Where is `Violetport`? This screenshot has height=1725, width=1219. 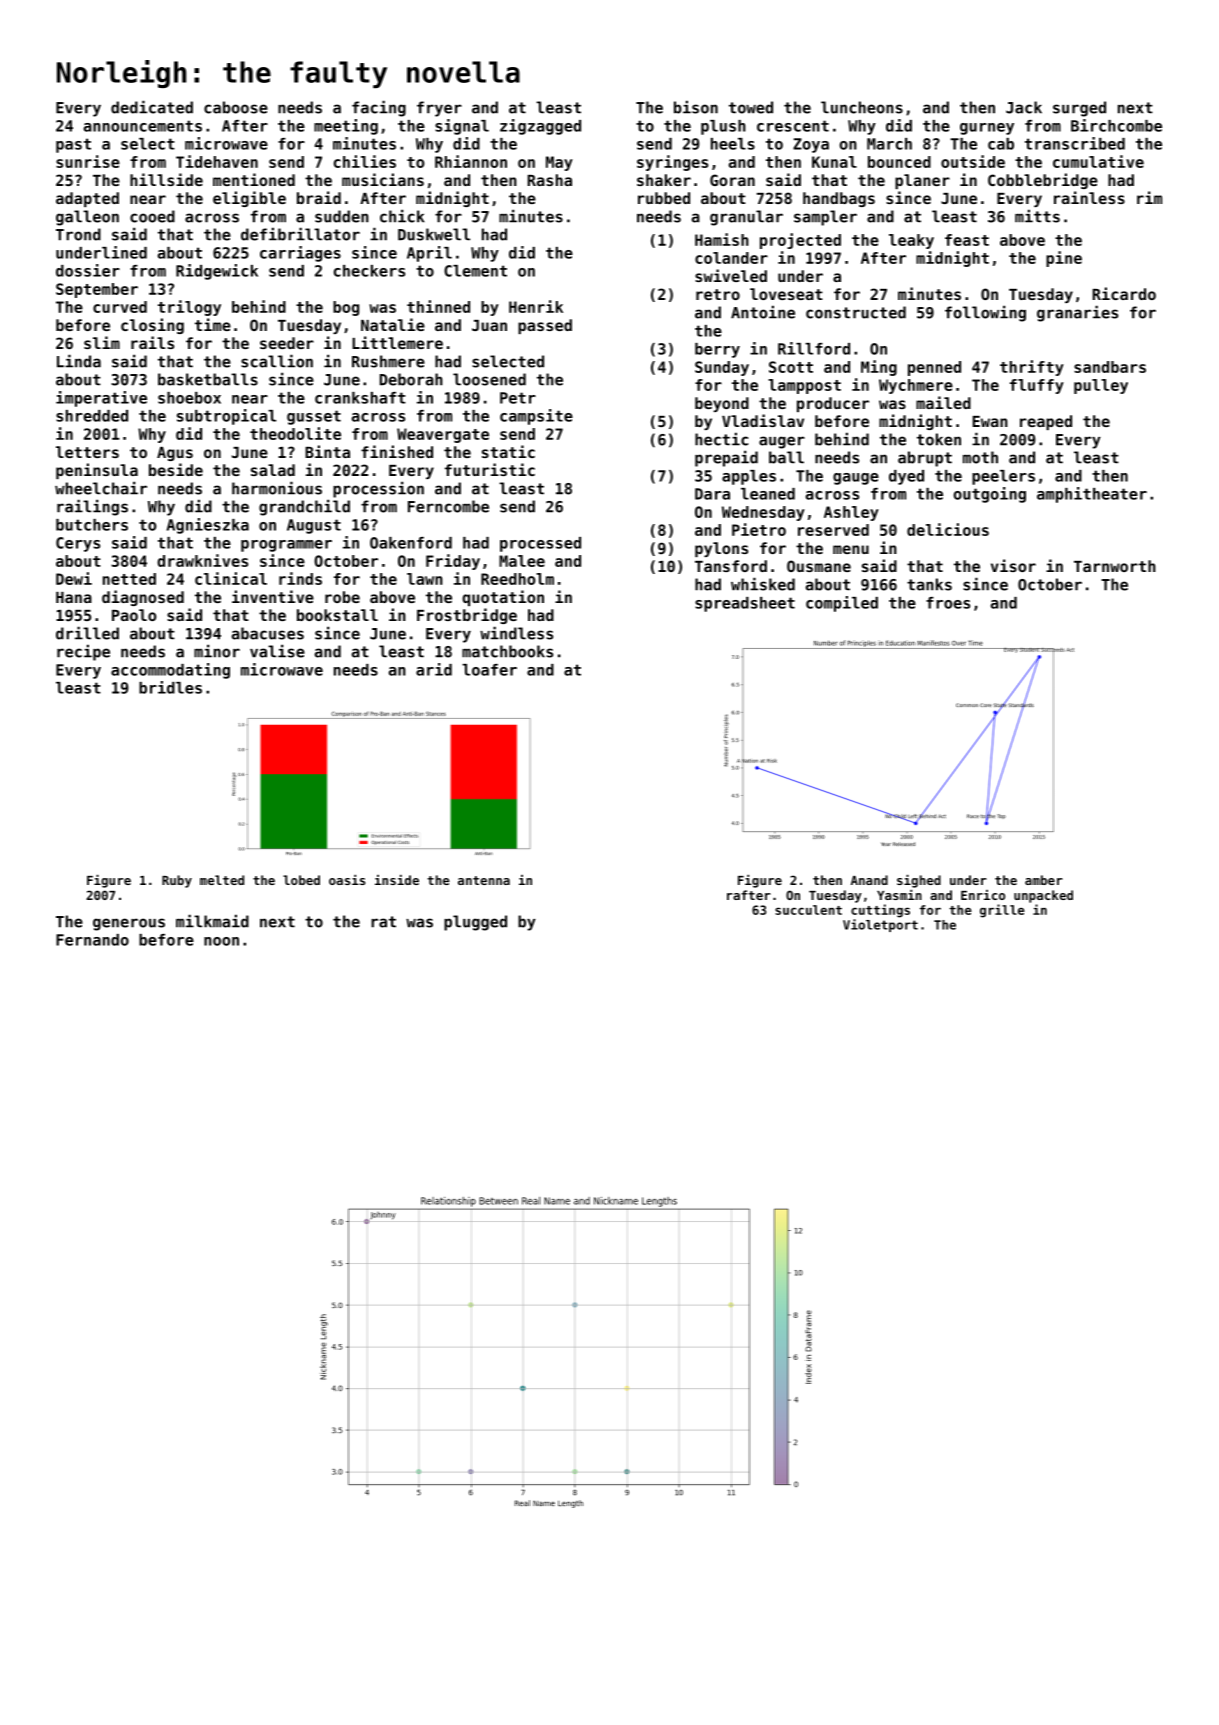
Violetport is located at coordinates (880, 925).
